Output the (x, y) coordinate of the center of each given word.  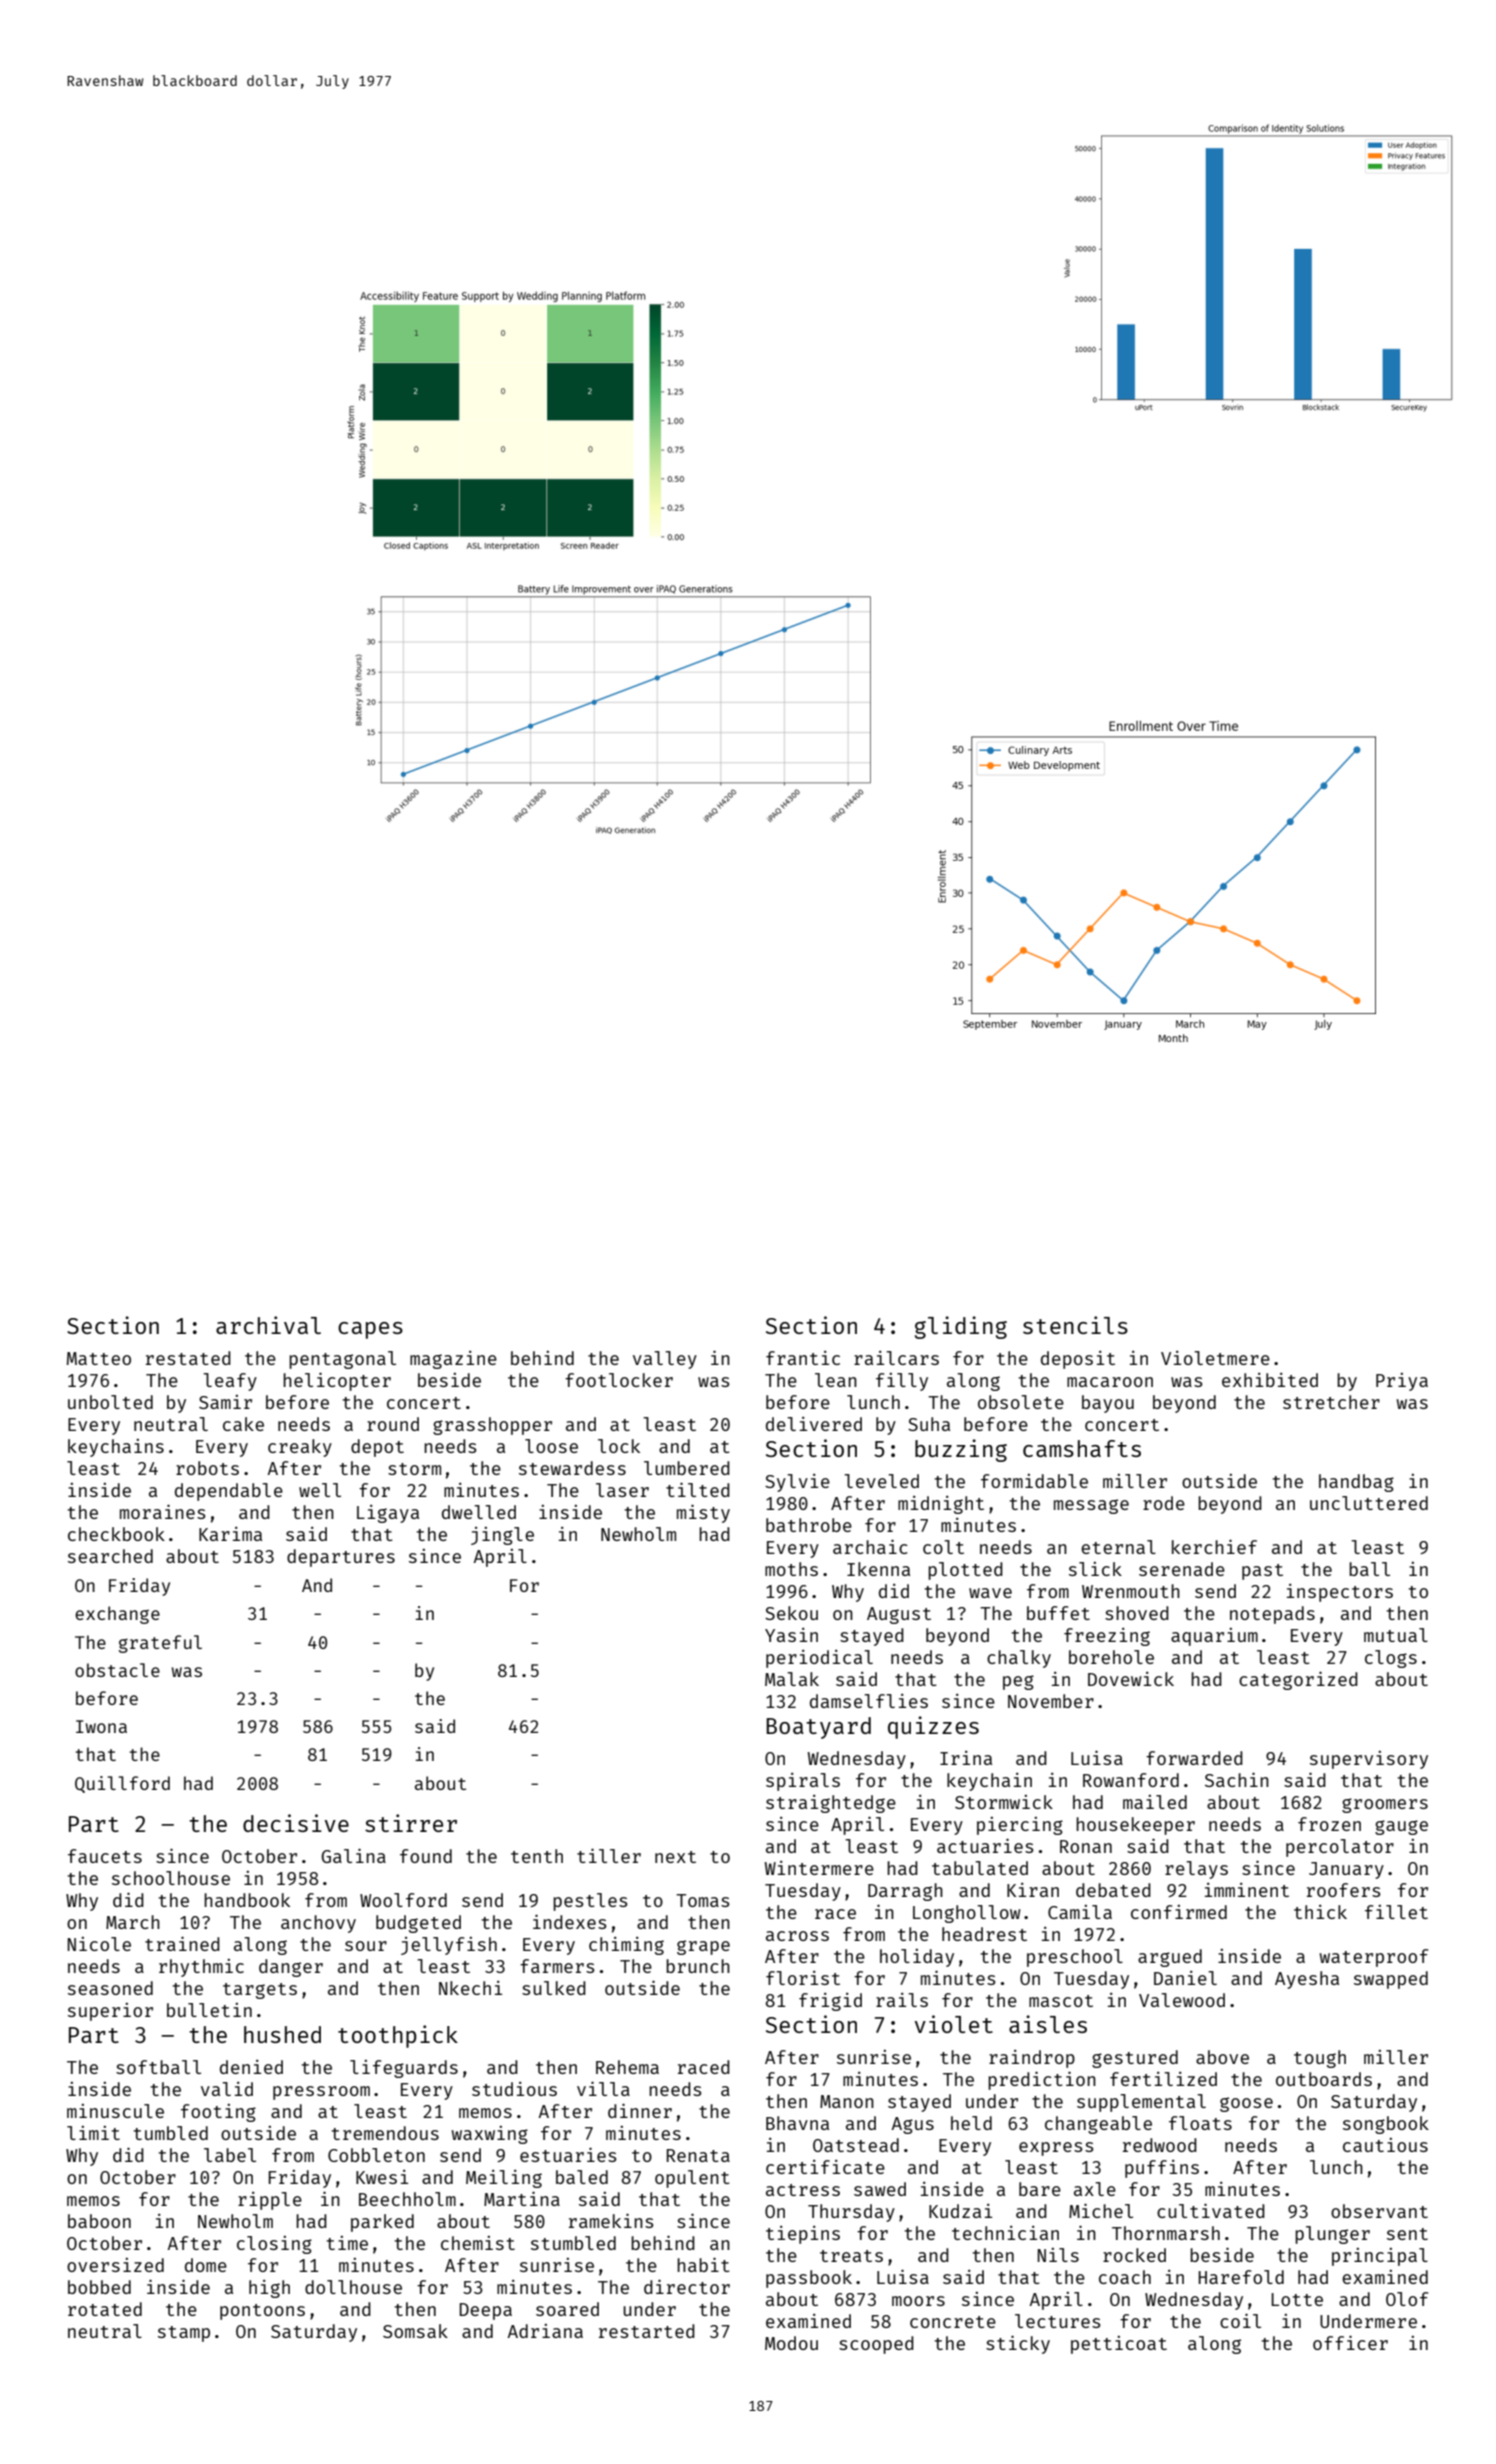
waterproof (1373, 1958)
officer (1350, 2342)
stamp (184, 2334)
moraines (163, 1511)
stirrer (411, 1823)
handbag (1356, 1483)
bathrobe (809, 1525)
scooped (876, 2345)
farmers (557, 1966)
